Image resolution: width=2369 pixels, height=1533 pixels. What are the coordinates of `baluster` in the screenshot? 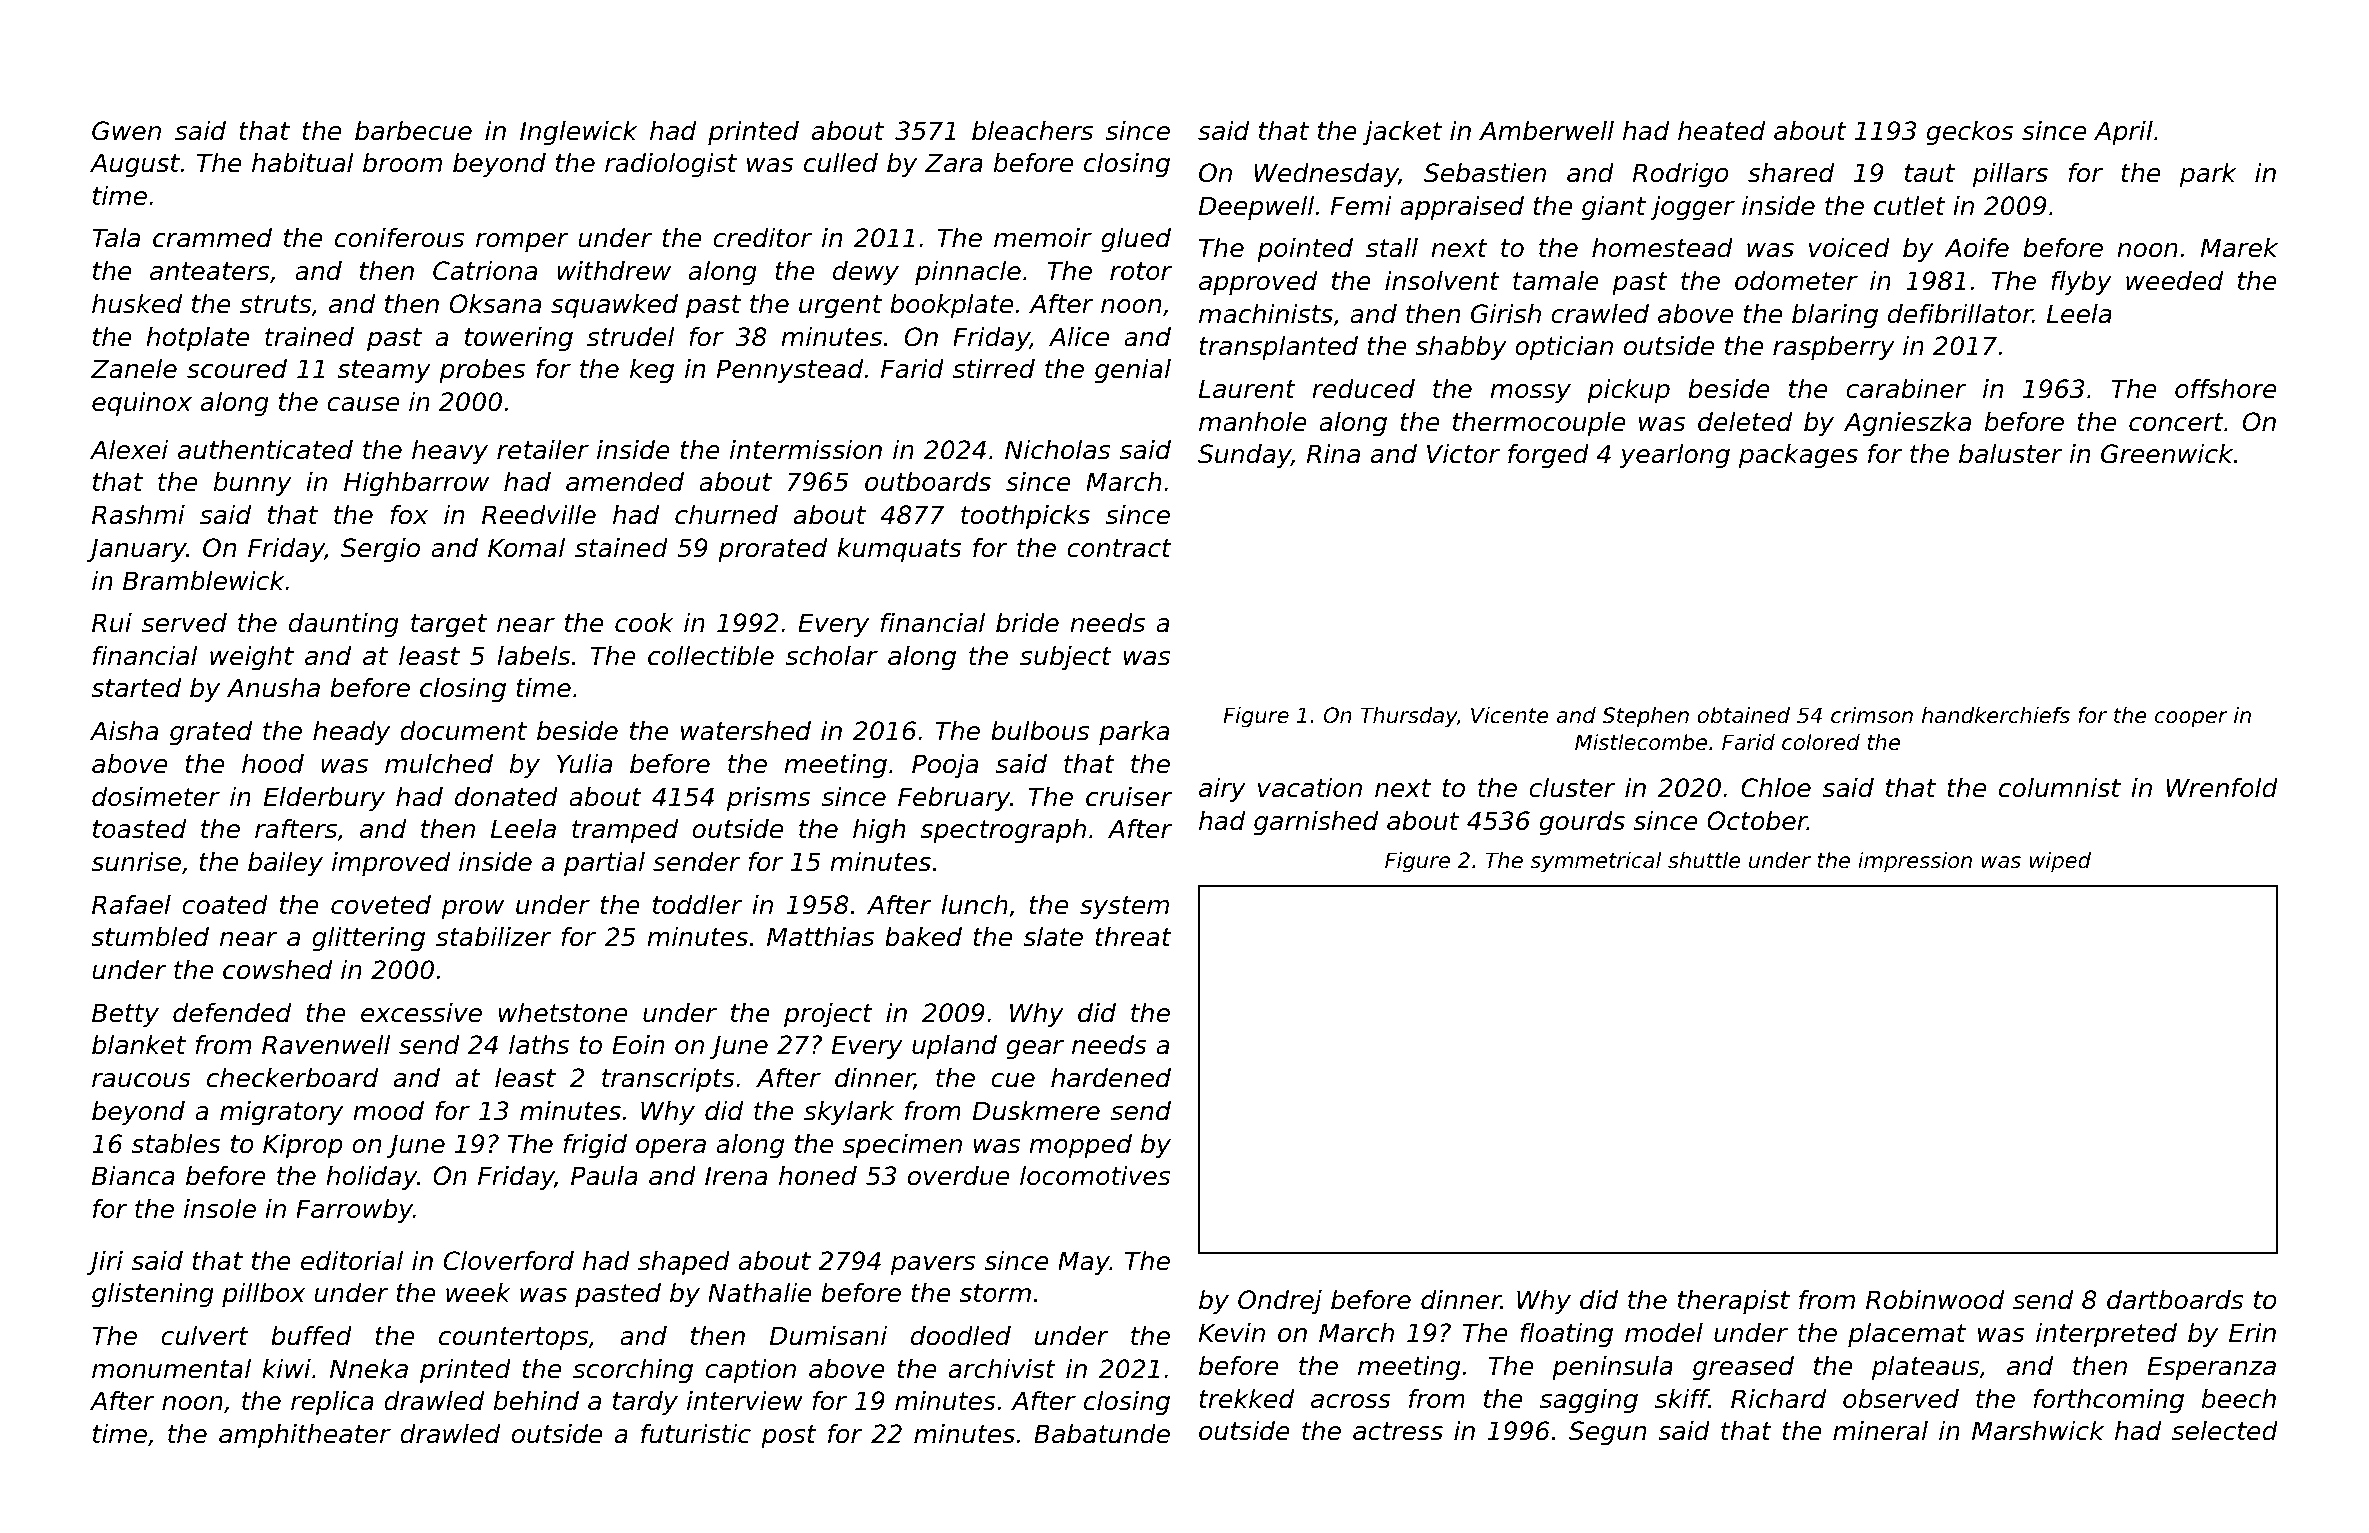 It's located at (2011, 454).
